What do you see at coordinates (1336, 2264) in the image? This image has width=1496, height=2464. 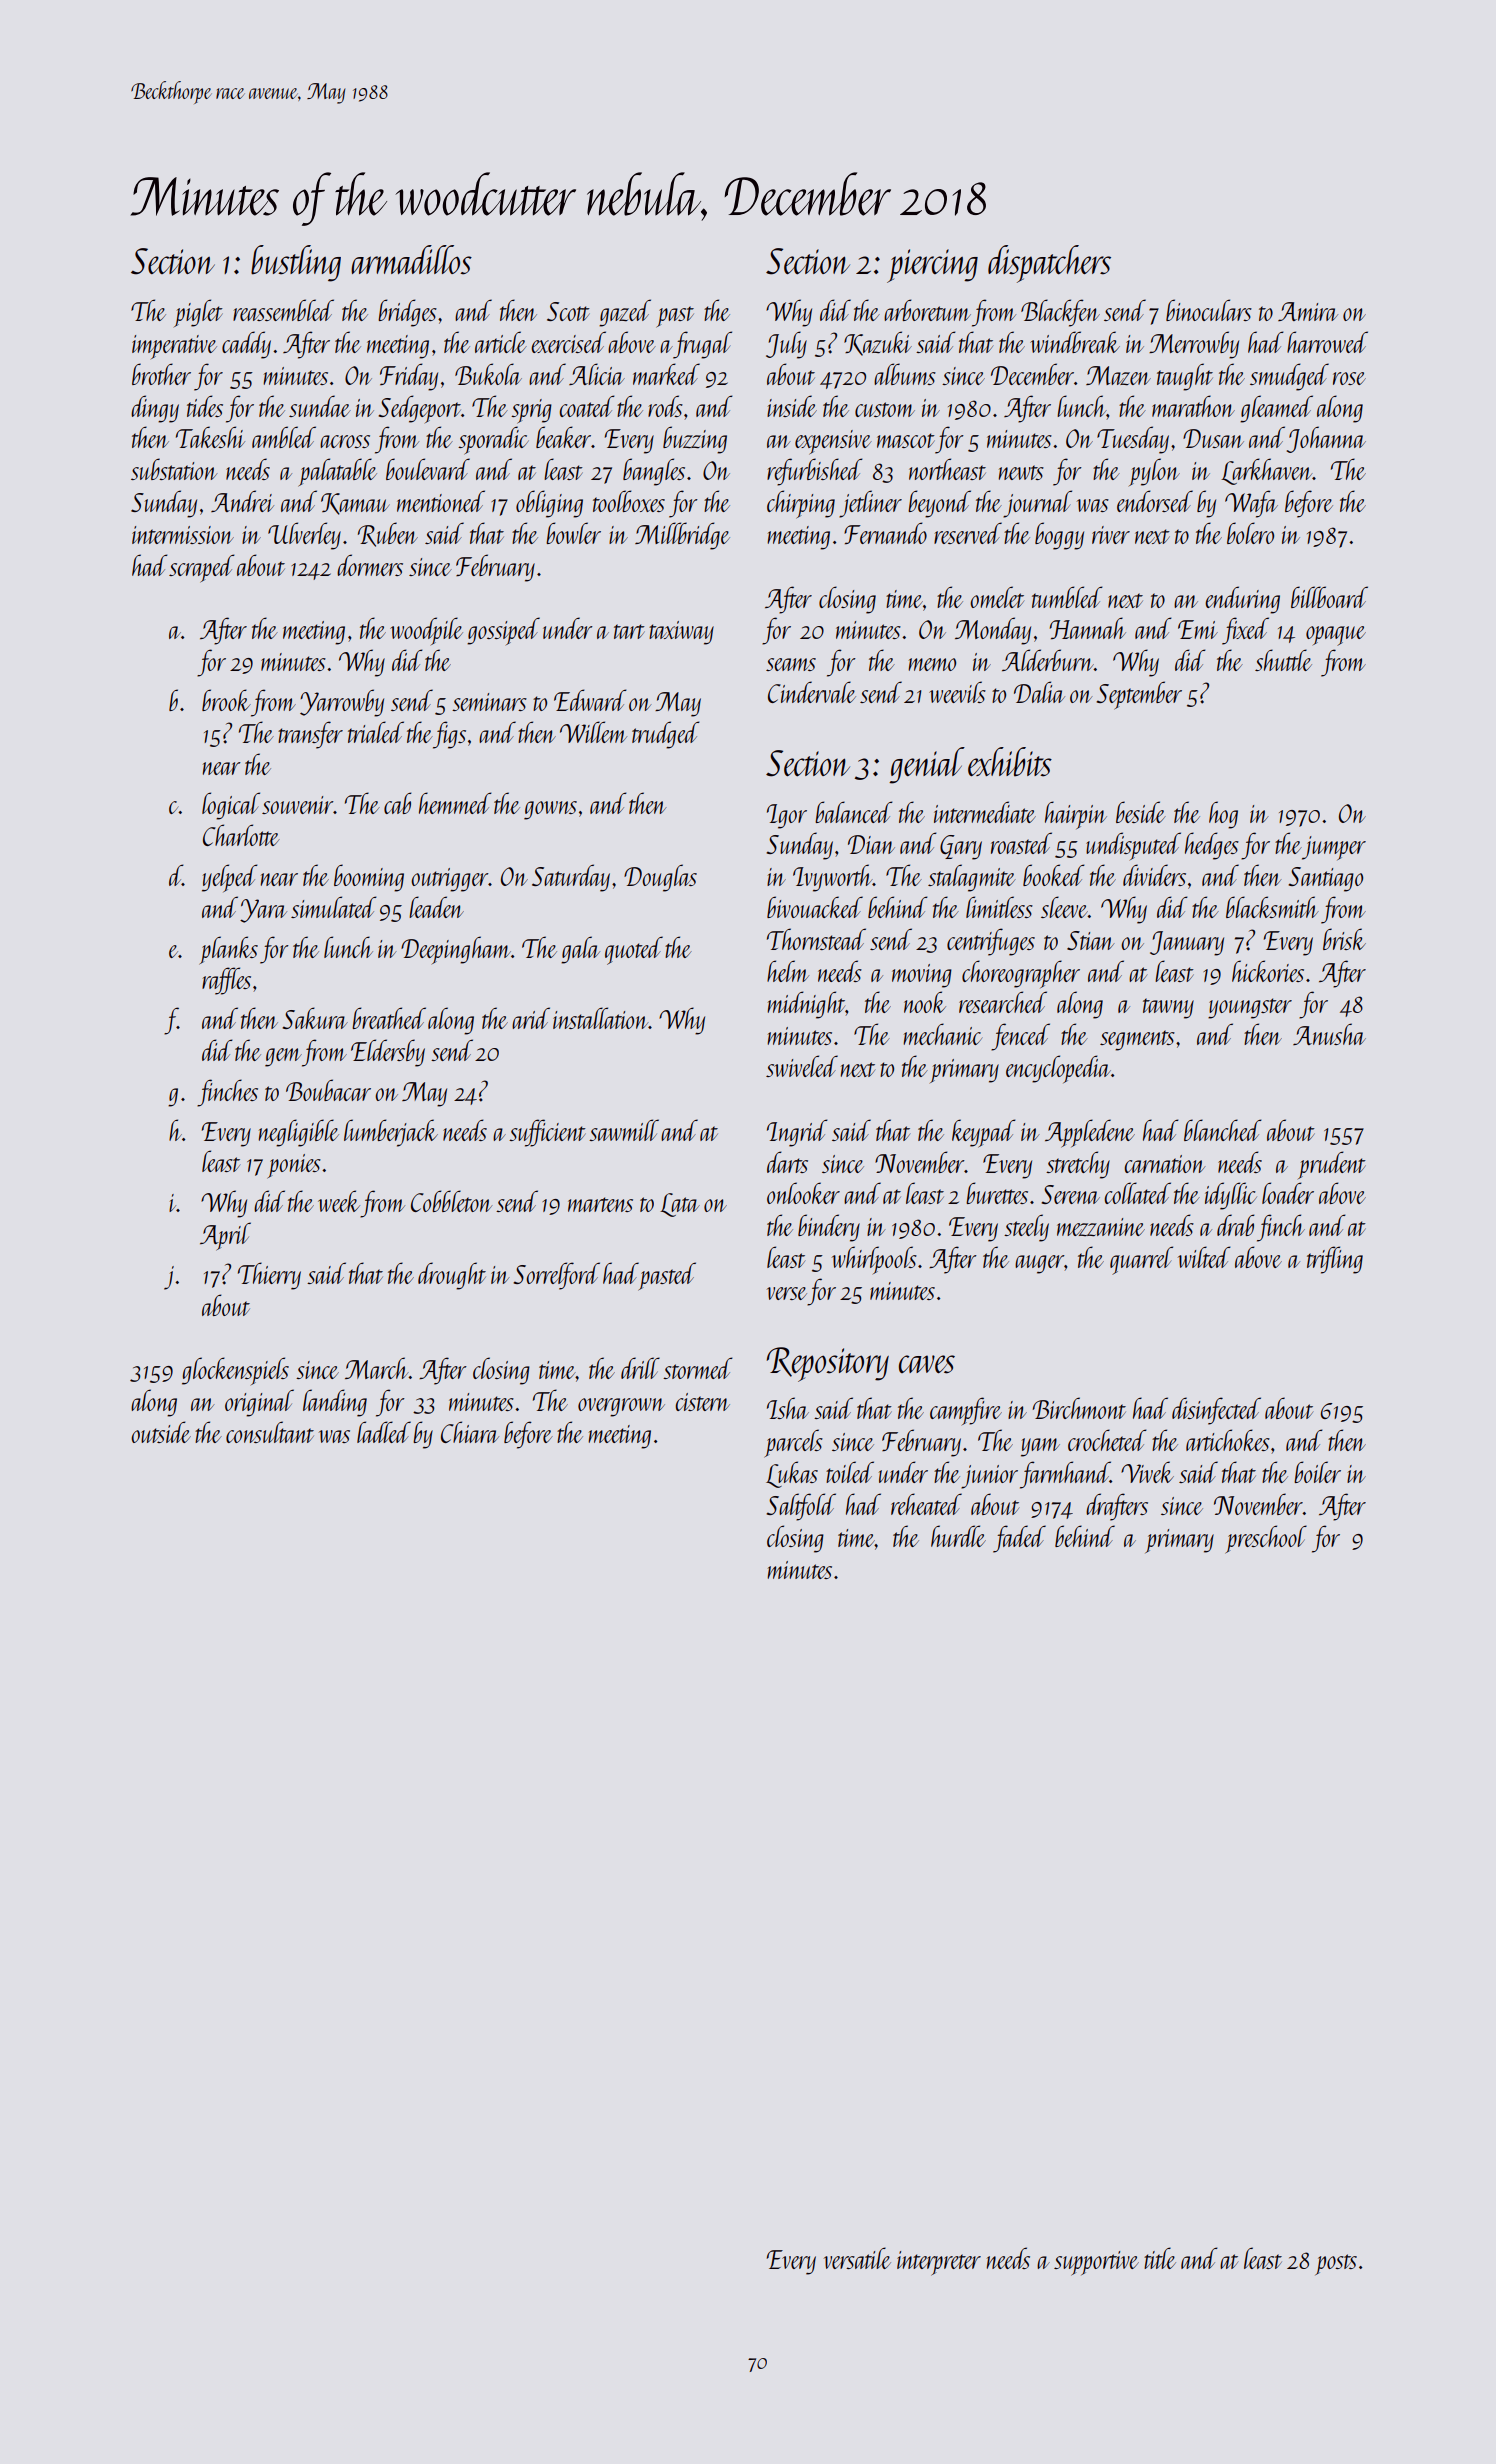 I see `posts` at bounding box center [1336, 2264].
